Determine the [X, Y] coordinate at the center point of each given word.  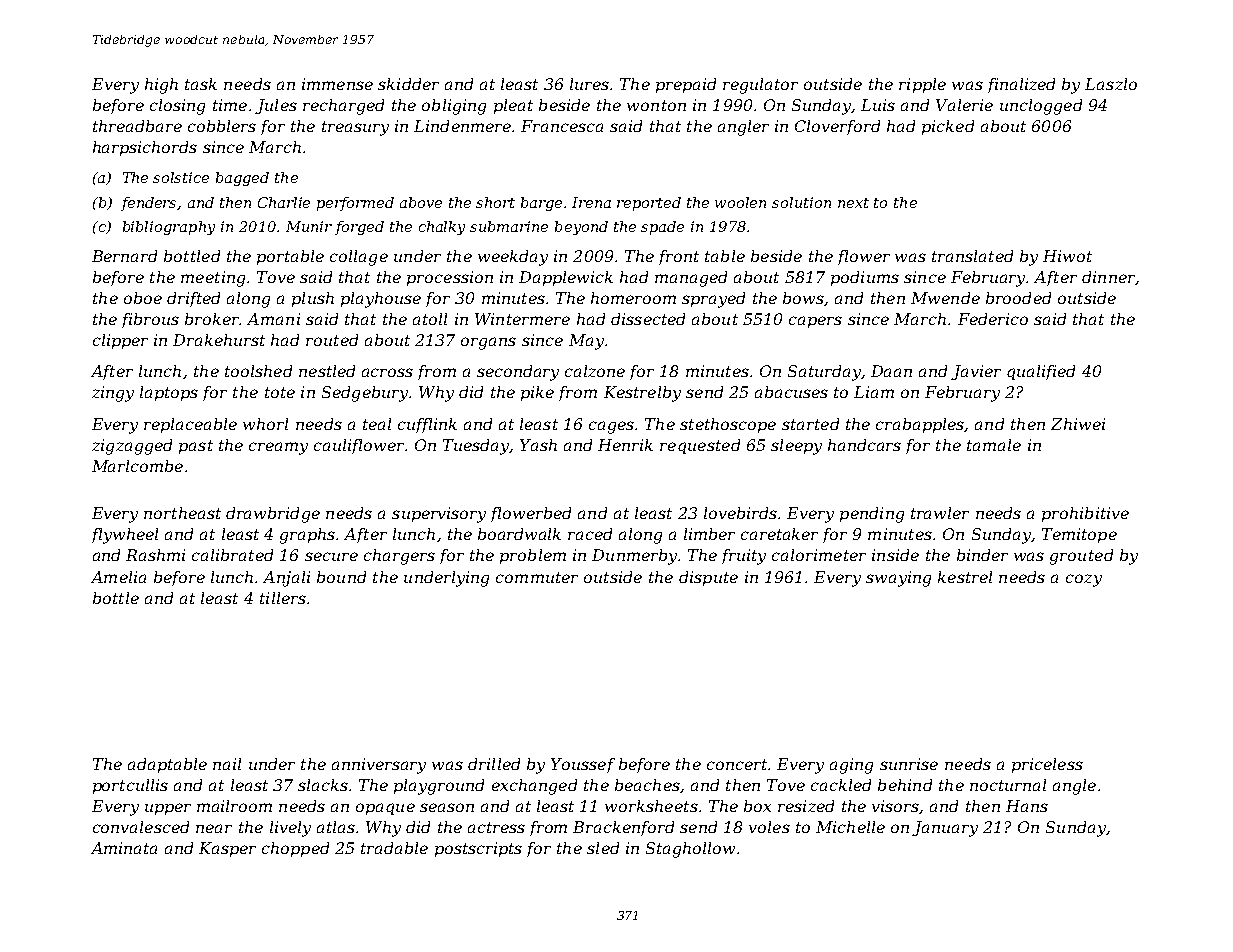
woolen [740, 202]
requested [700, 446]
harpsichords [145, 148]
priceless [1047, 765]
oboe [143, 298]
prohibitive [1085, 514]
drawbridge [273, 515]
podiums [865, 278]
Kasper [227, 849]
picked [948, 127]
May [586, 342]
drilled [494, 764]
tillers [283, 598]
